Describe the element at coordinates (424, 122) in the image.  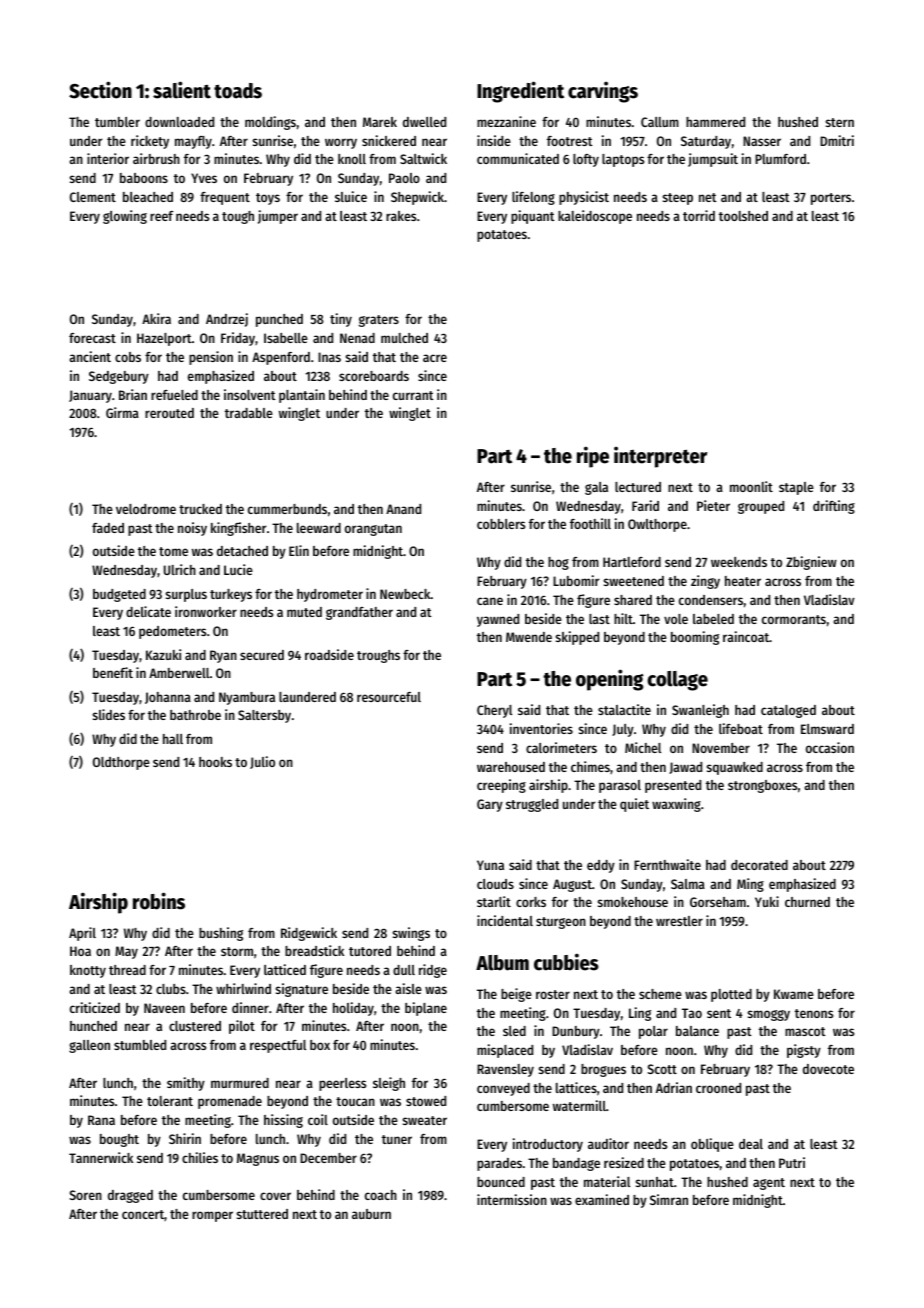
I see `dwelled` at that location.
